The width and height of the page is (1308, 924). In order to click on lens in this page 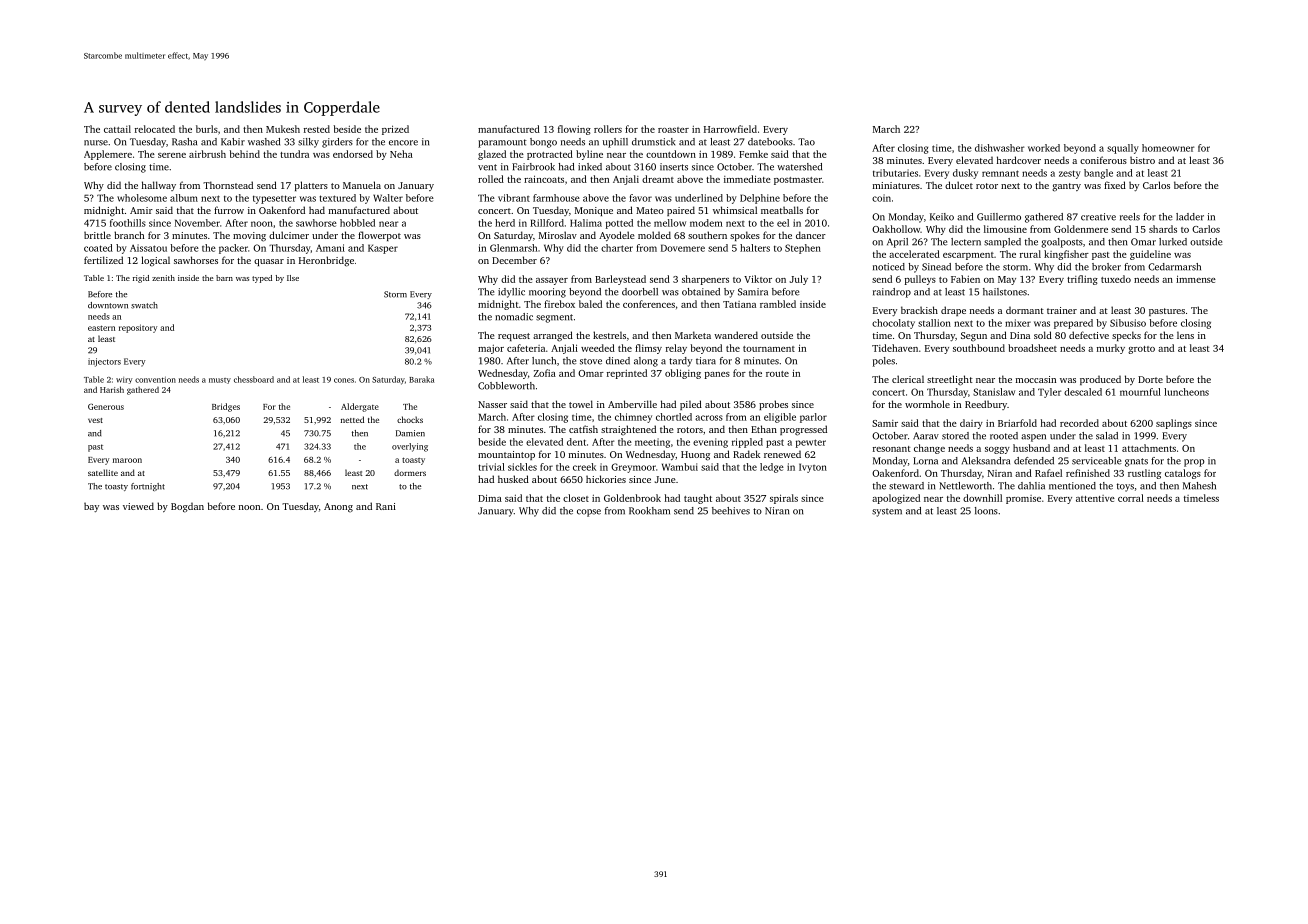, I will do `click(1185, 335)`.
